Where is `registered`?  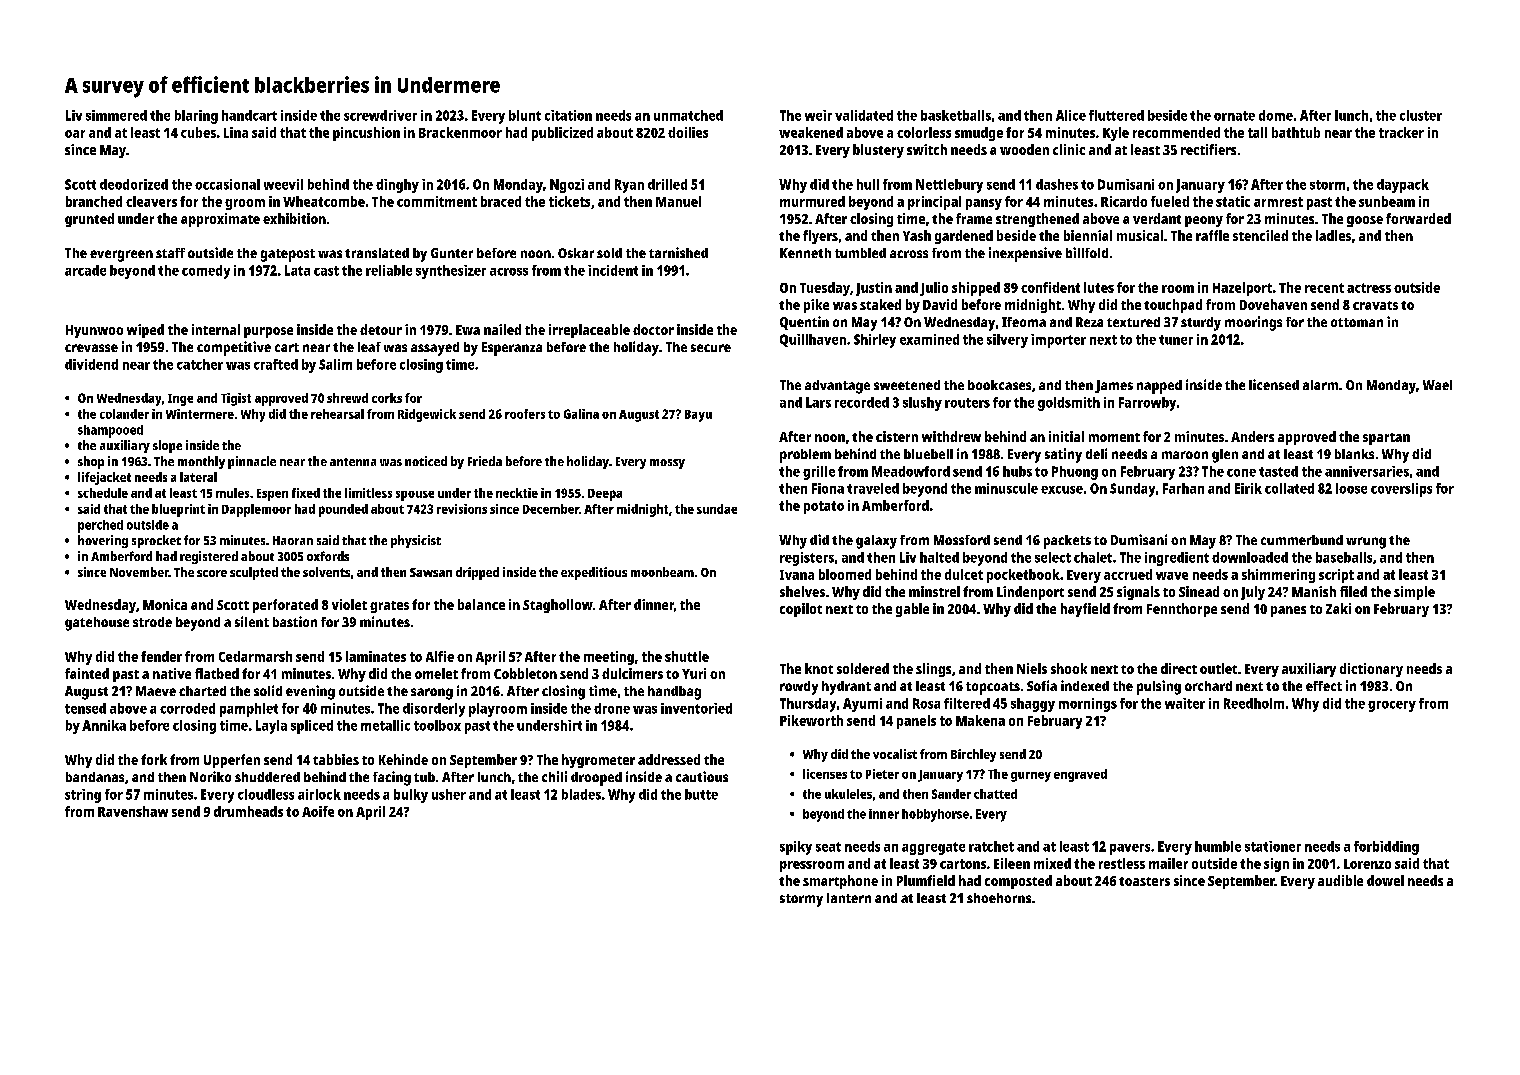 registered is located at coordinates (209, 557).
